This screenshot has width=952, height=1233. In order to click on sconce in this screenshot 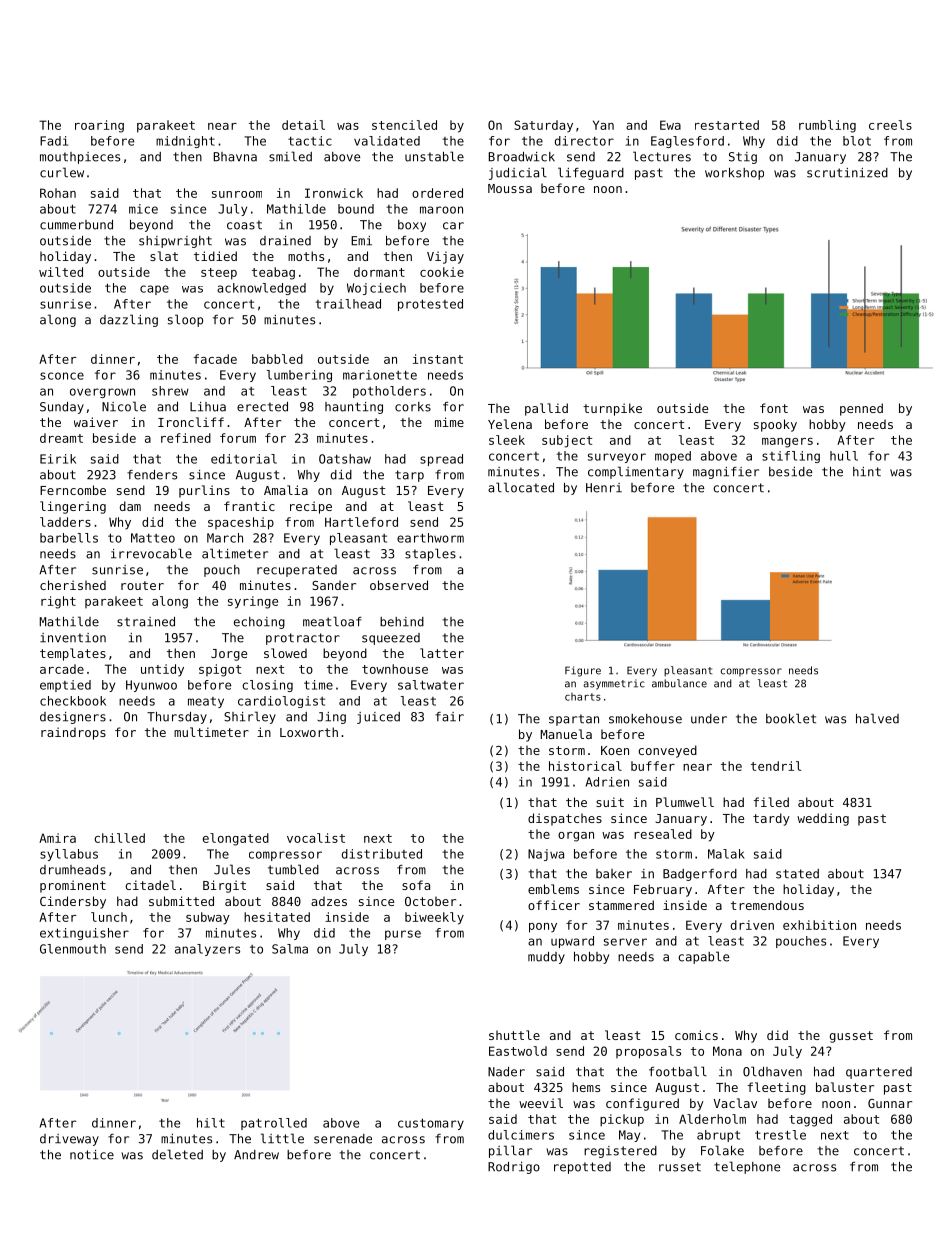, I will do `click(62, 376)`.
